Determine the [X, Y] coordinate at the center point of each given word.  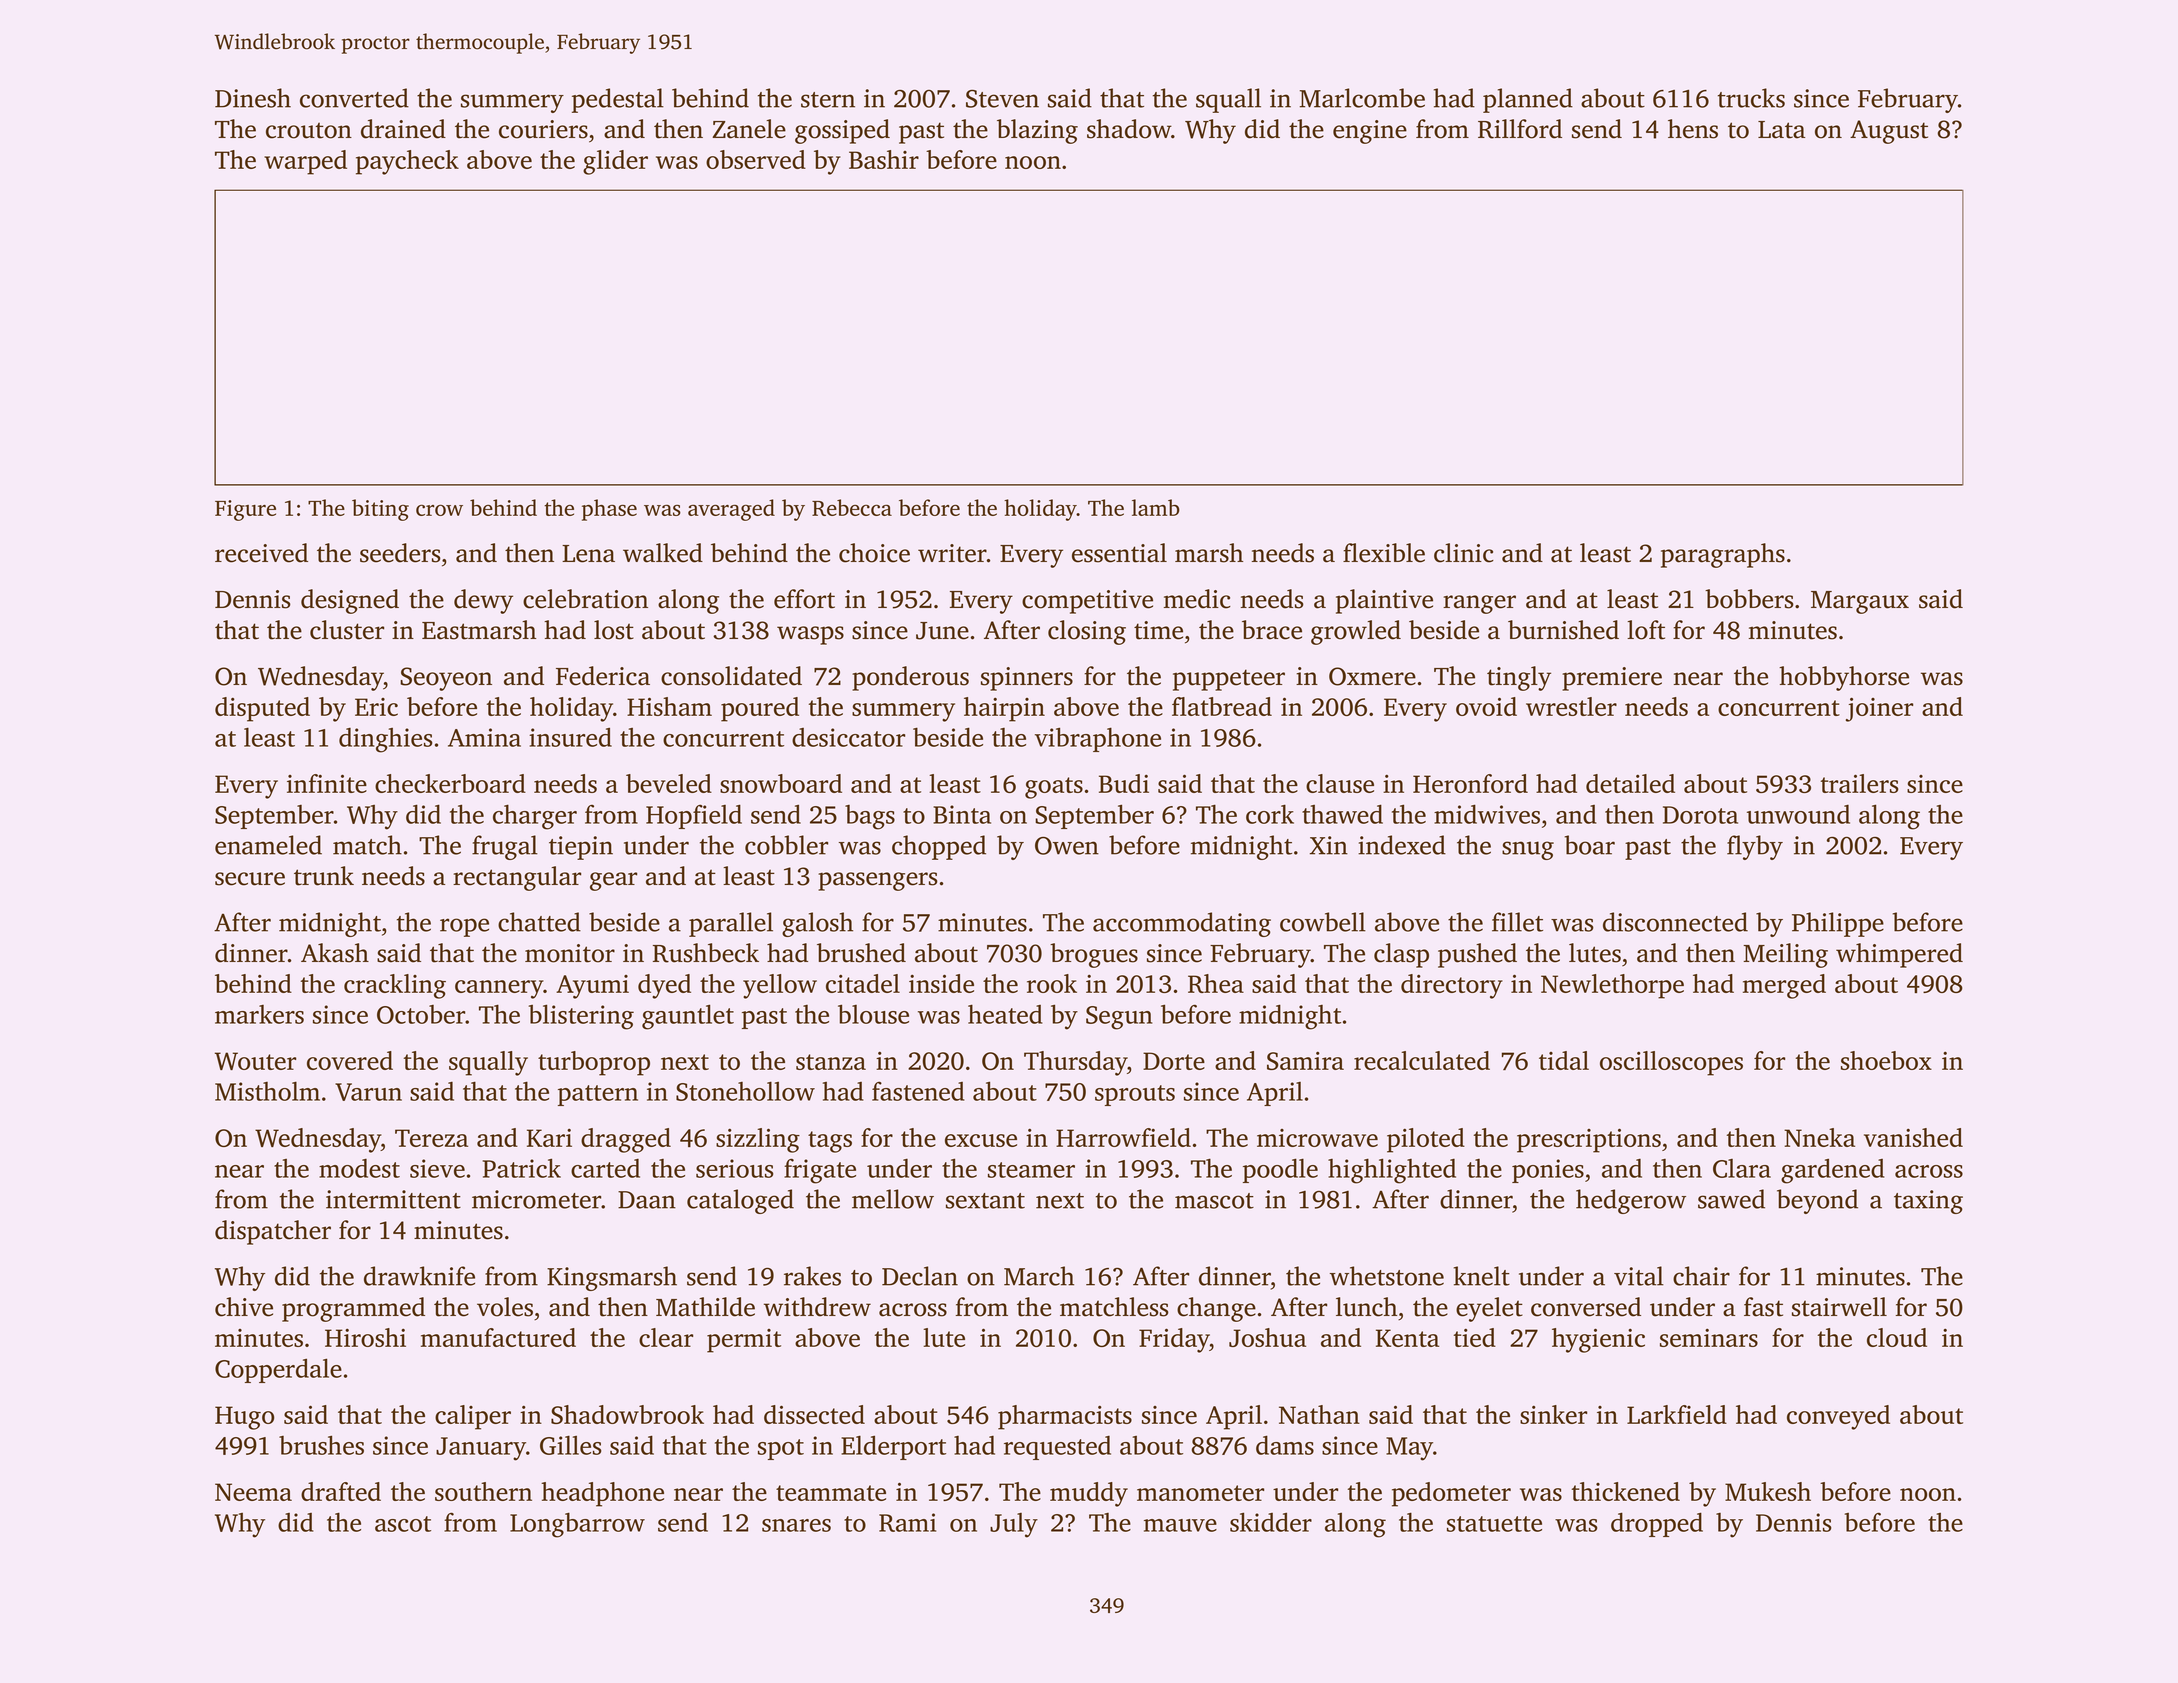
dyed [664, 986]
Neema [253, 1492]
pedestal [618, 100]
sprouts [1135, 1095]
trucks [1751, 98]
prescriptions [1589, 1140]
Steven [1002, 99]
